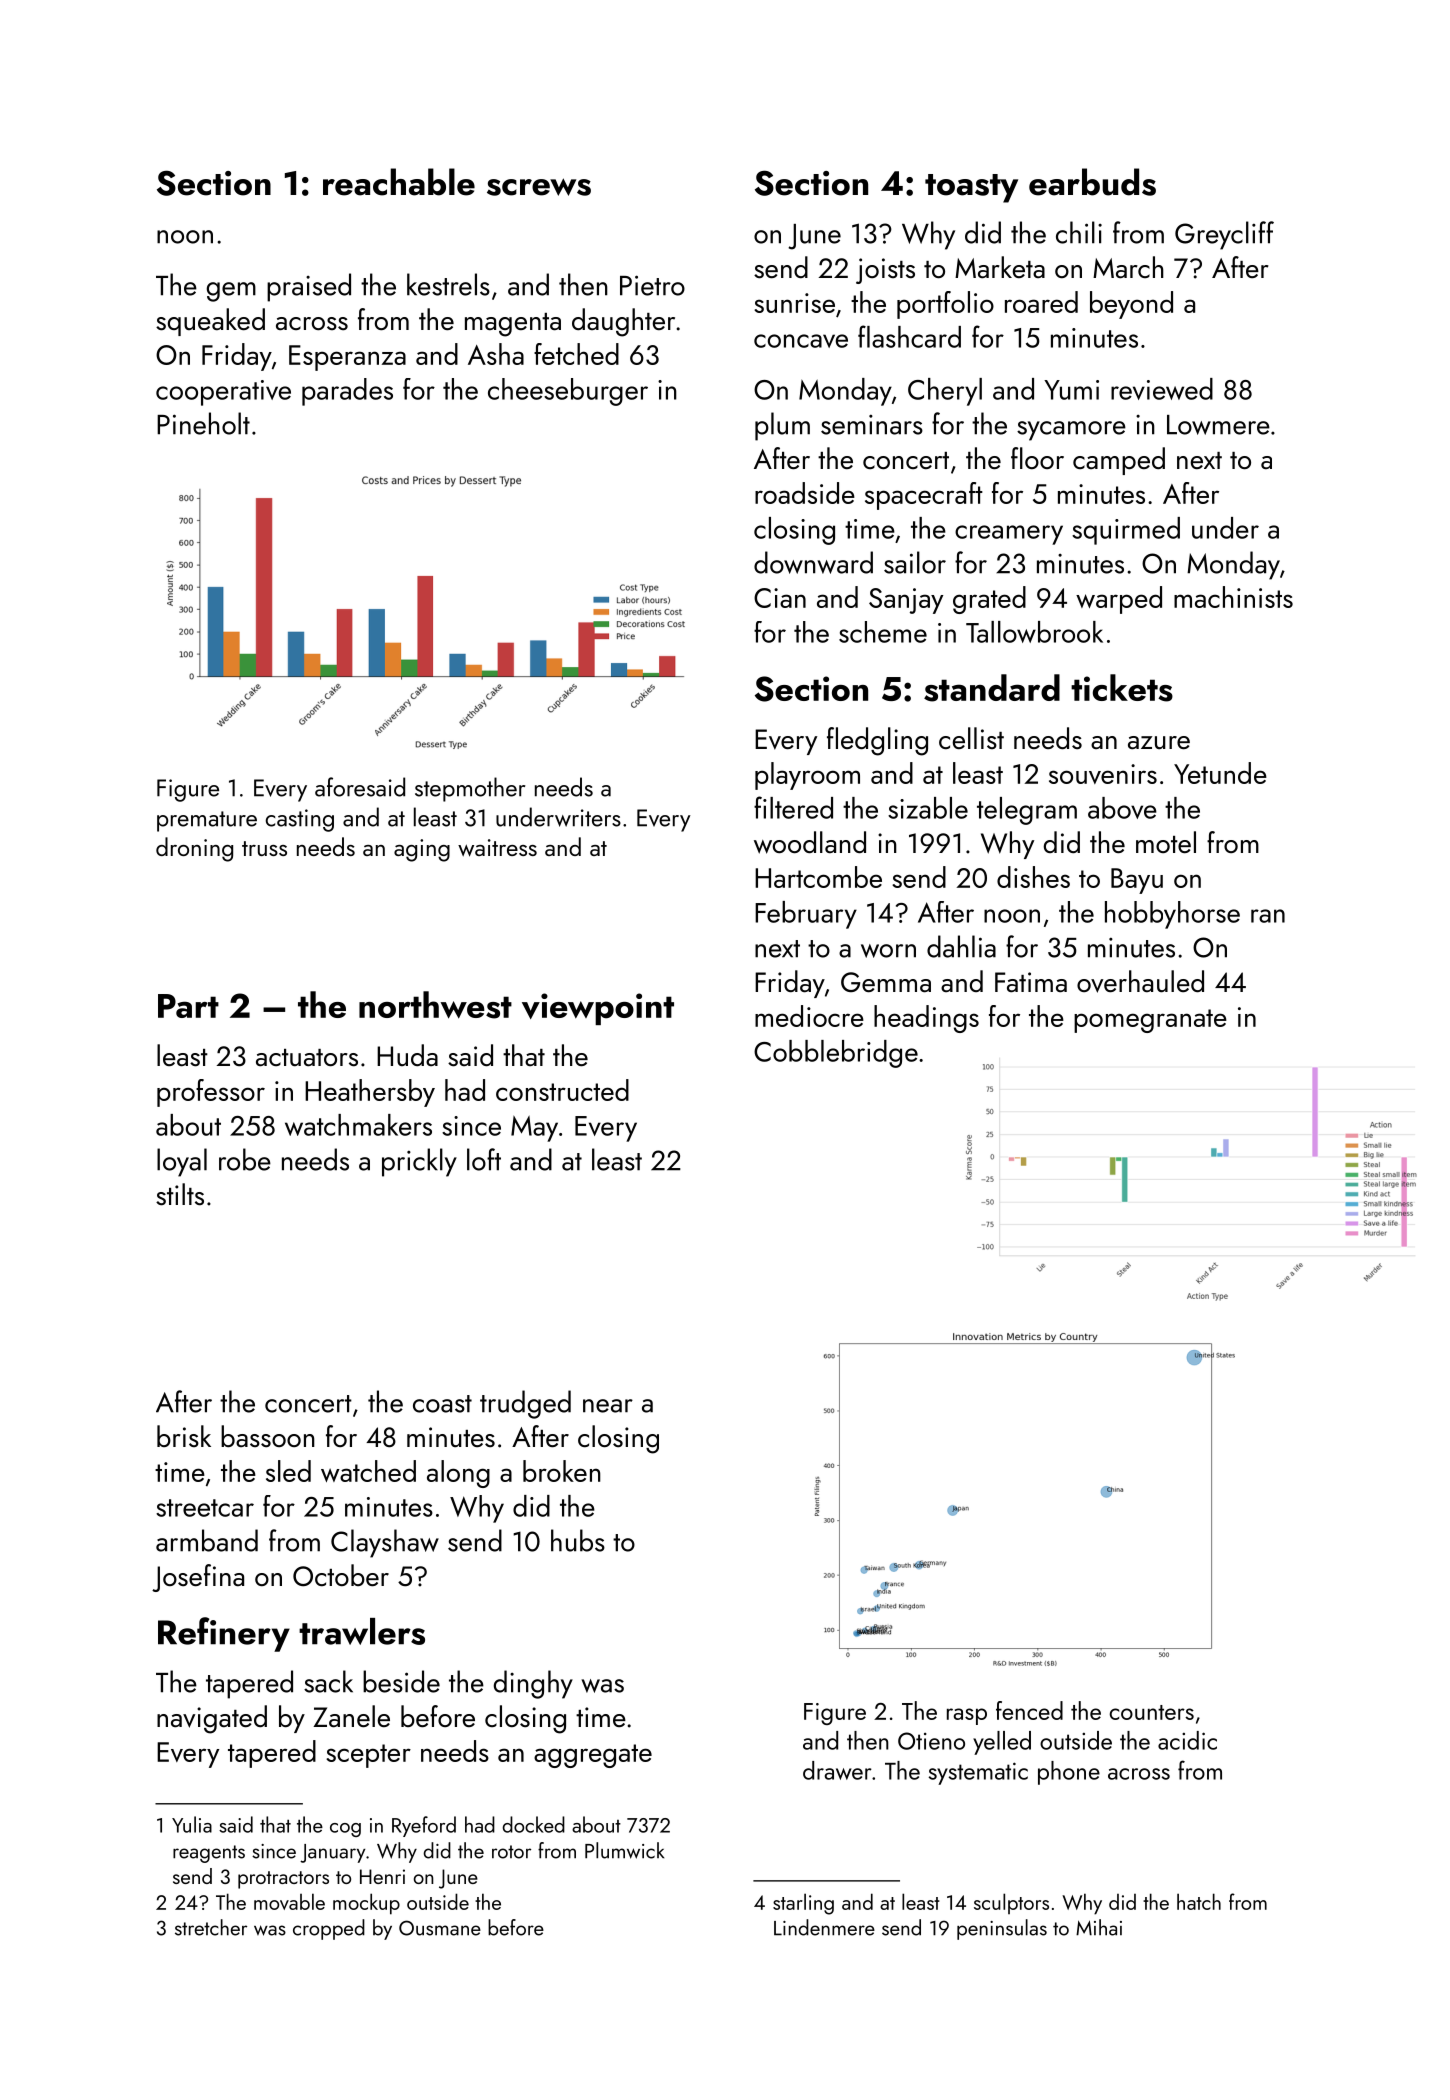 Image resolution: width=1450 pixels, height=2100 pixels. I want to click on Pietro, so click(652, 285).
